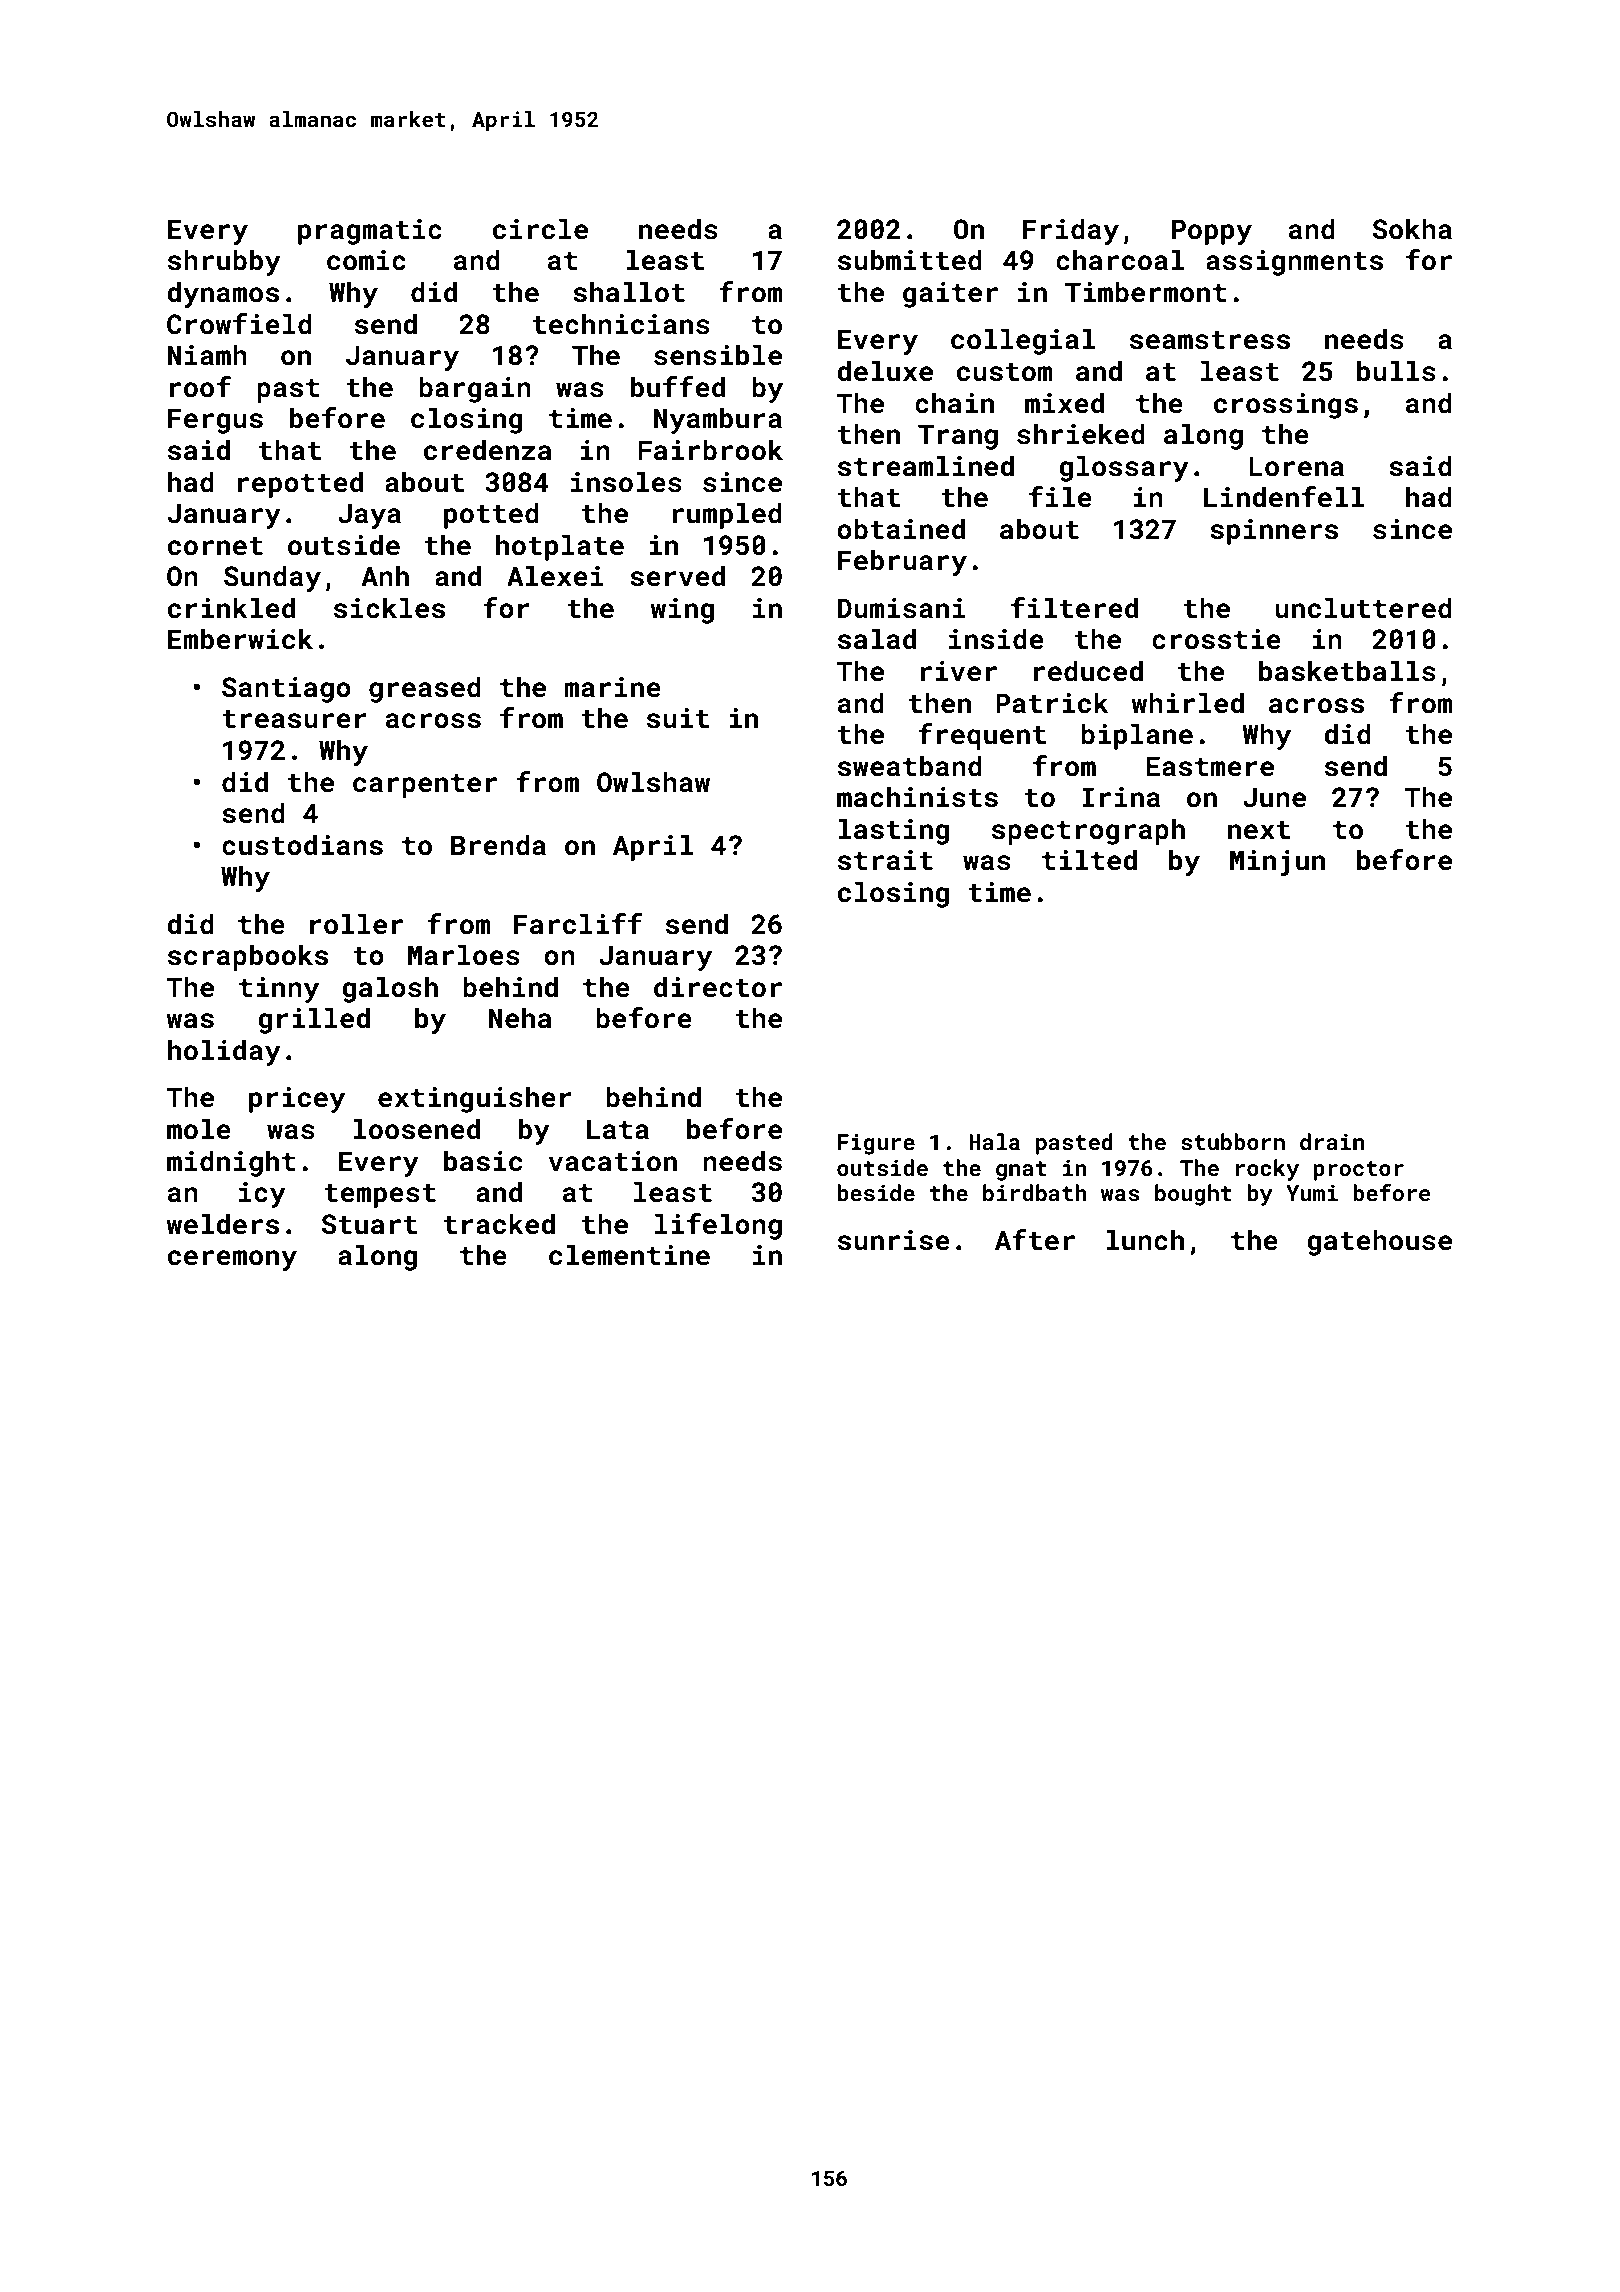 The height and width of the image is (2292, 1620). I want to click on tilted, so click(1089, 860).
